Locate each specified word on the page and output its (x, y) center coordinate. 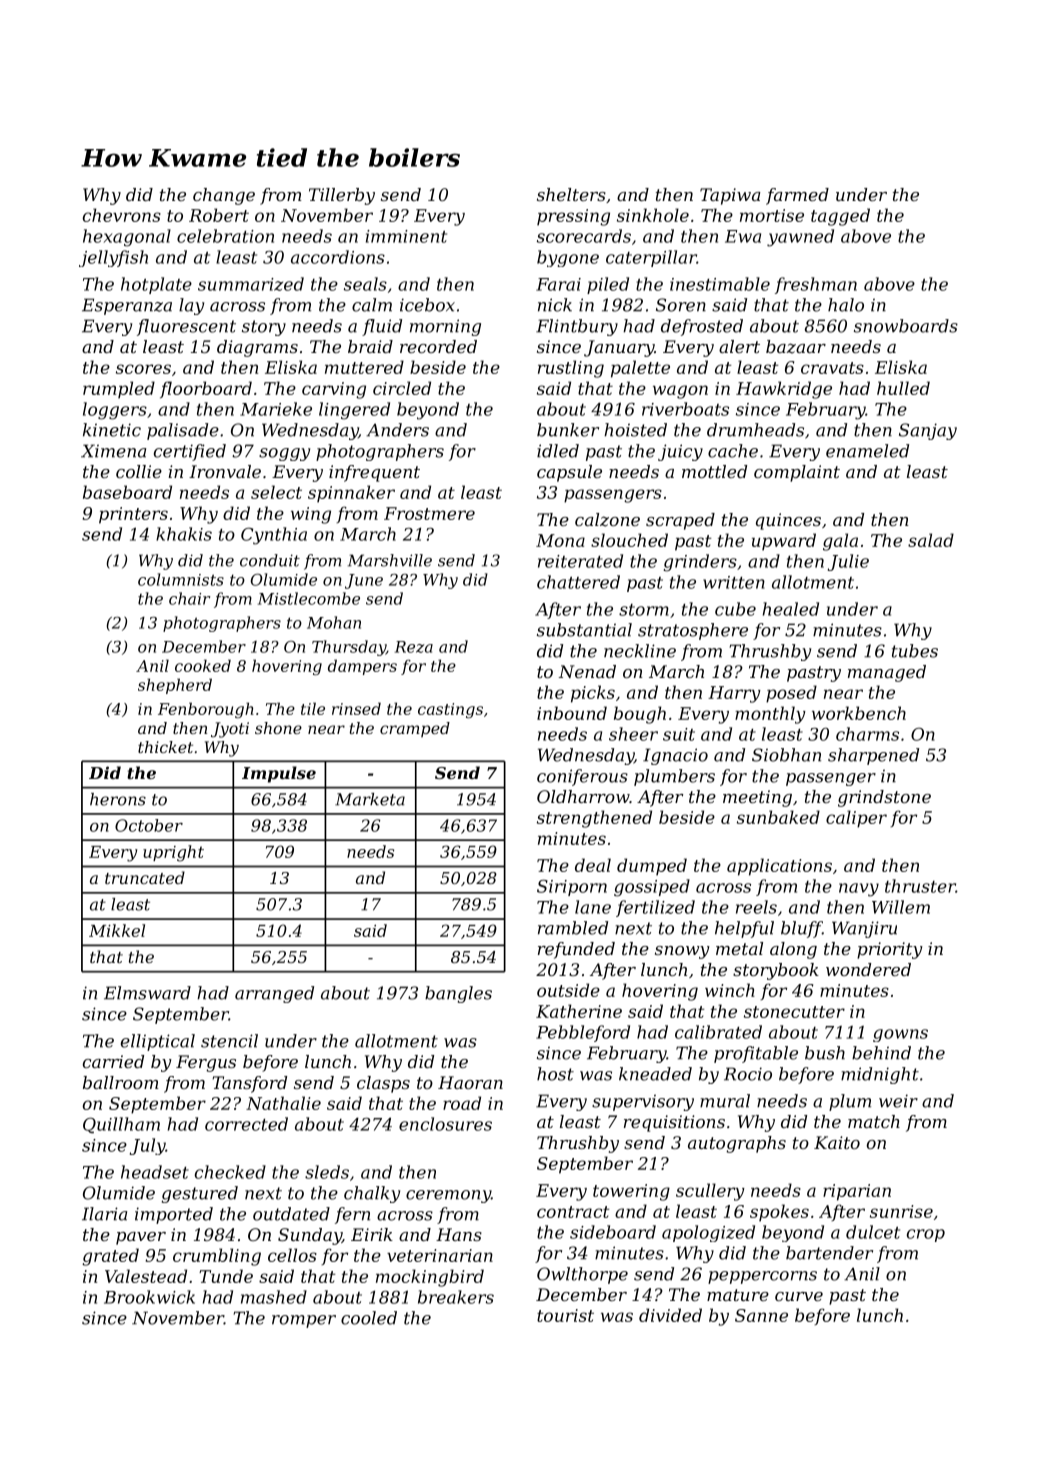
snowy (682, 952)
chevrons (122, 215)
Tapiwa (730, 196)
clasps (383, 1084)
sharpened (873, 756)
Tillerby (342, 196)
